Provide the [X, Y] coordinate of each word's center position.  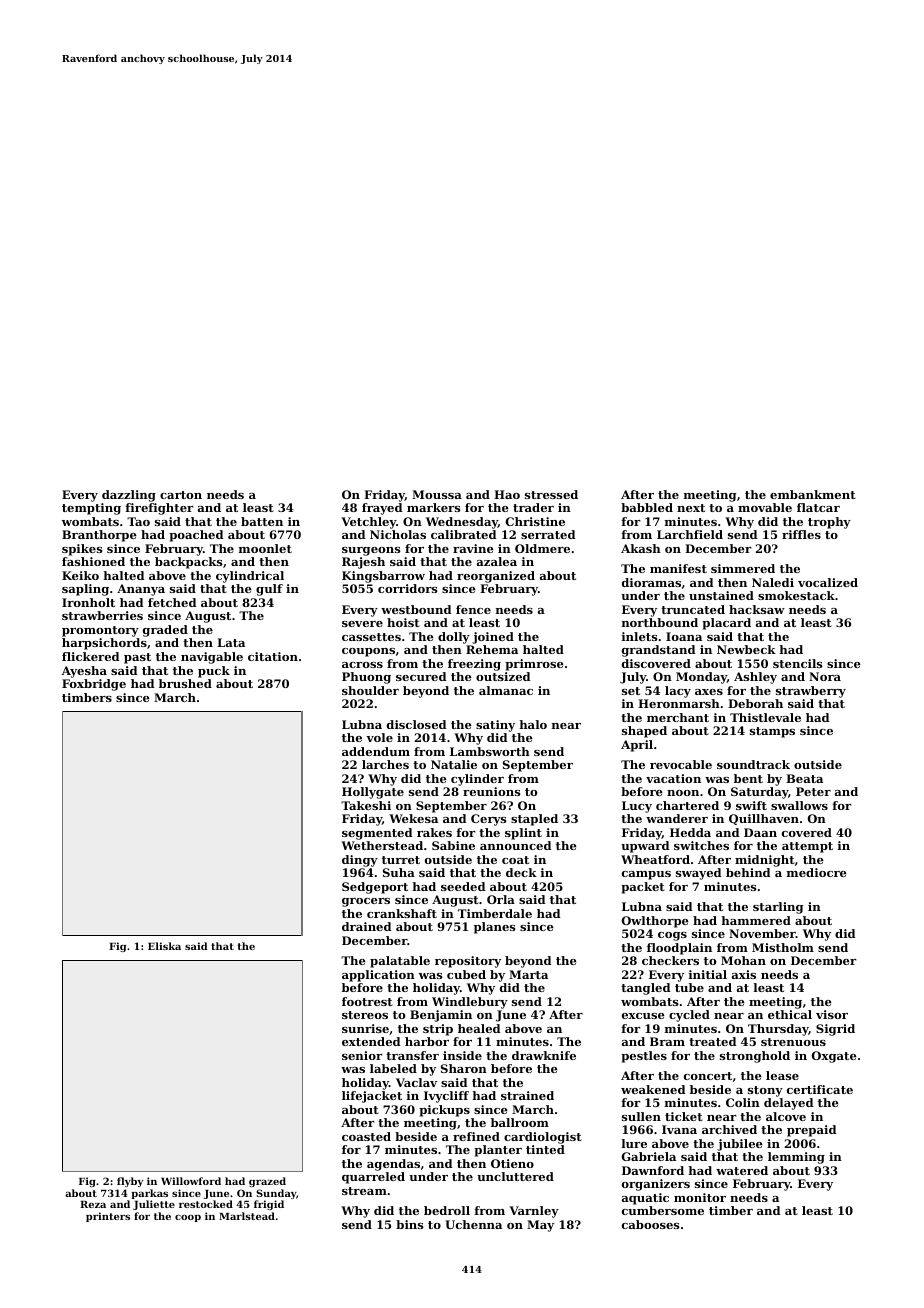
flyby [130, 1182]
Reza [93, 1204]
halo [533, 724]
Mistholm [783, 947]
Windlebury [470, 1003]
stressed [551, 494]
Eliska [164, 946]
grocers [366, 902]
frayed [382, 509]
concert [708, 1076]
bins [410, 1224]
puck [214, 672]
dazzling [129, 496]
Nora [825, 676]
